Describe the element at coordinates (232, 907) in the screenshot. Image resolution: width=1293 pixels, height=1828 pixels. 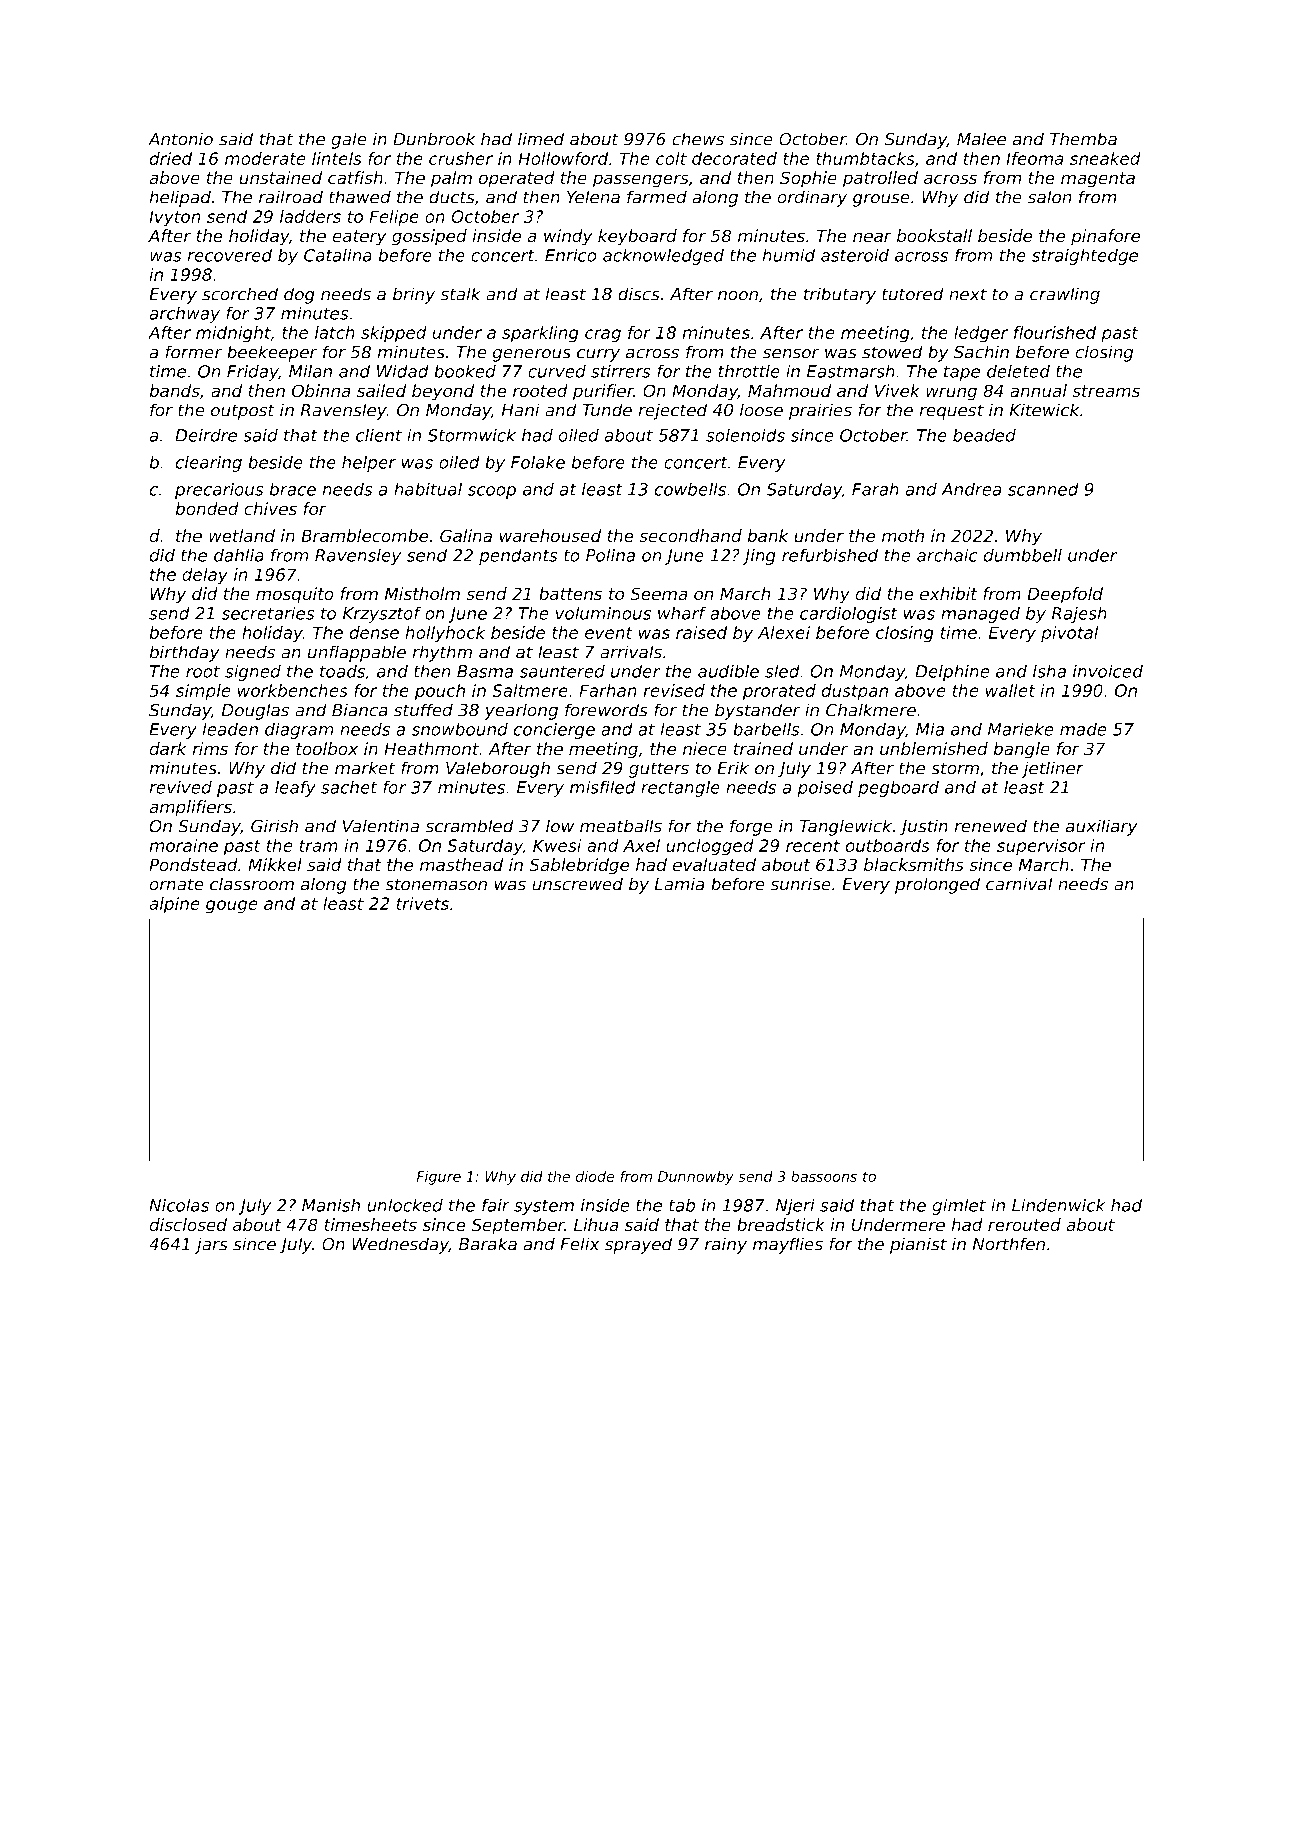
I see `gouge` at that location.
